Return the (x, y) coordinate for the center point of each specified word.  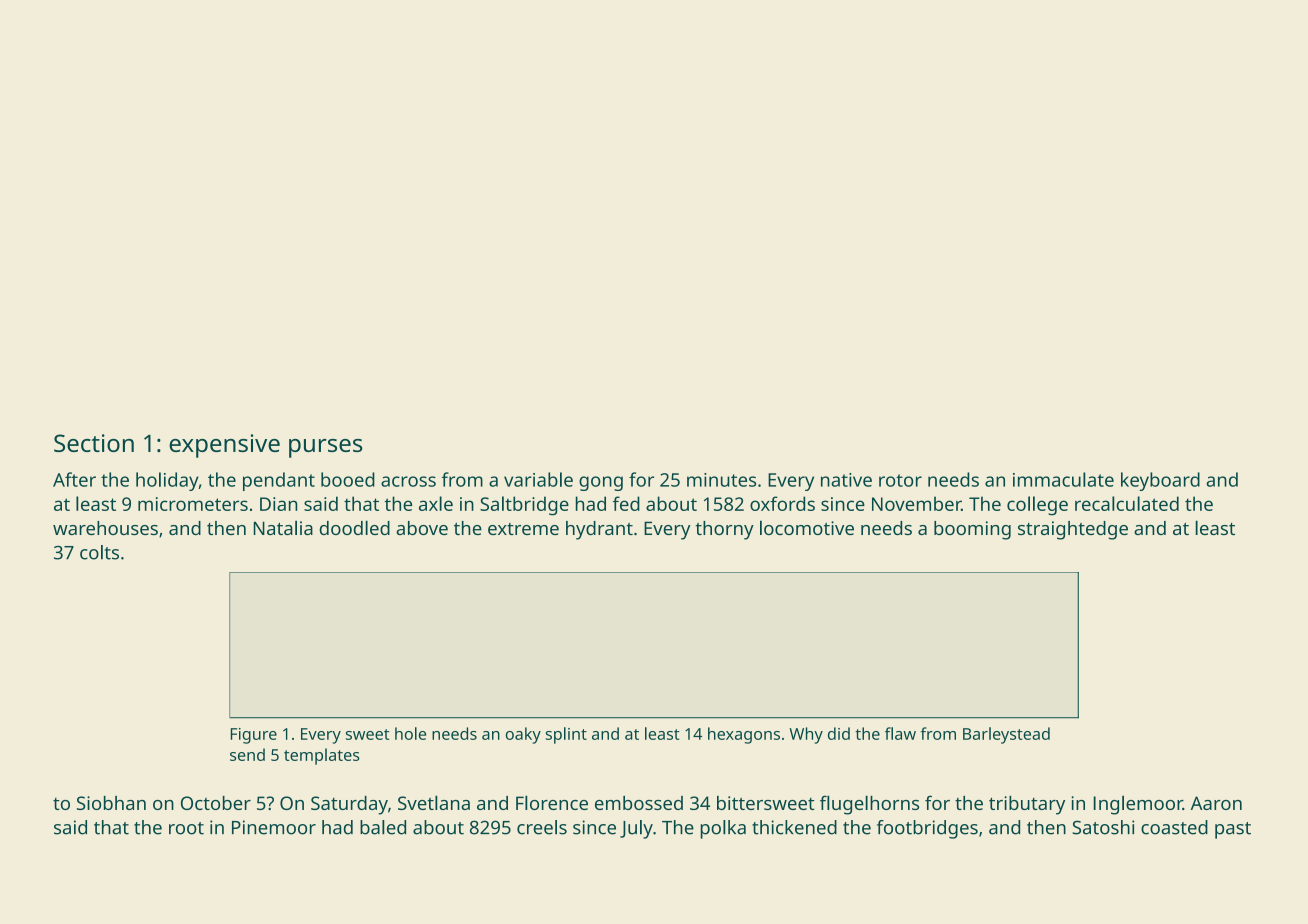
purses (325, 448)
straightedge (1073, 530)
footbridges (927, 829)
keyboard (1160, 481)
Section (94, 443)
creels (542, 827)
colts (99, 552)
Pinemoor (274, 827)
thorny (725, 530)
